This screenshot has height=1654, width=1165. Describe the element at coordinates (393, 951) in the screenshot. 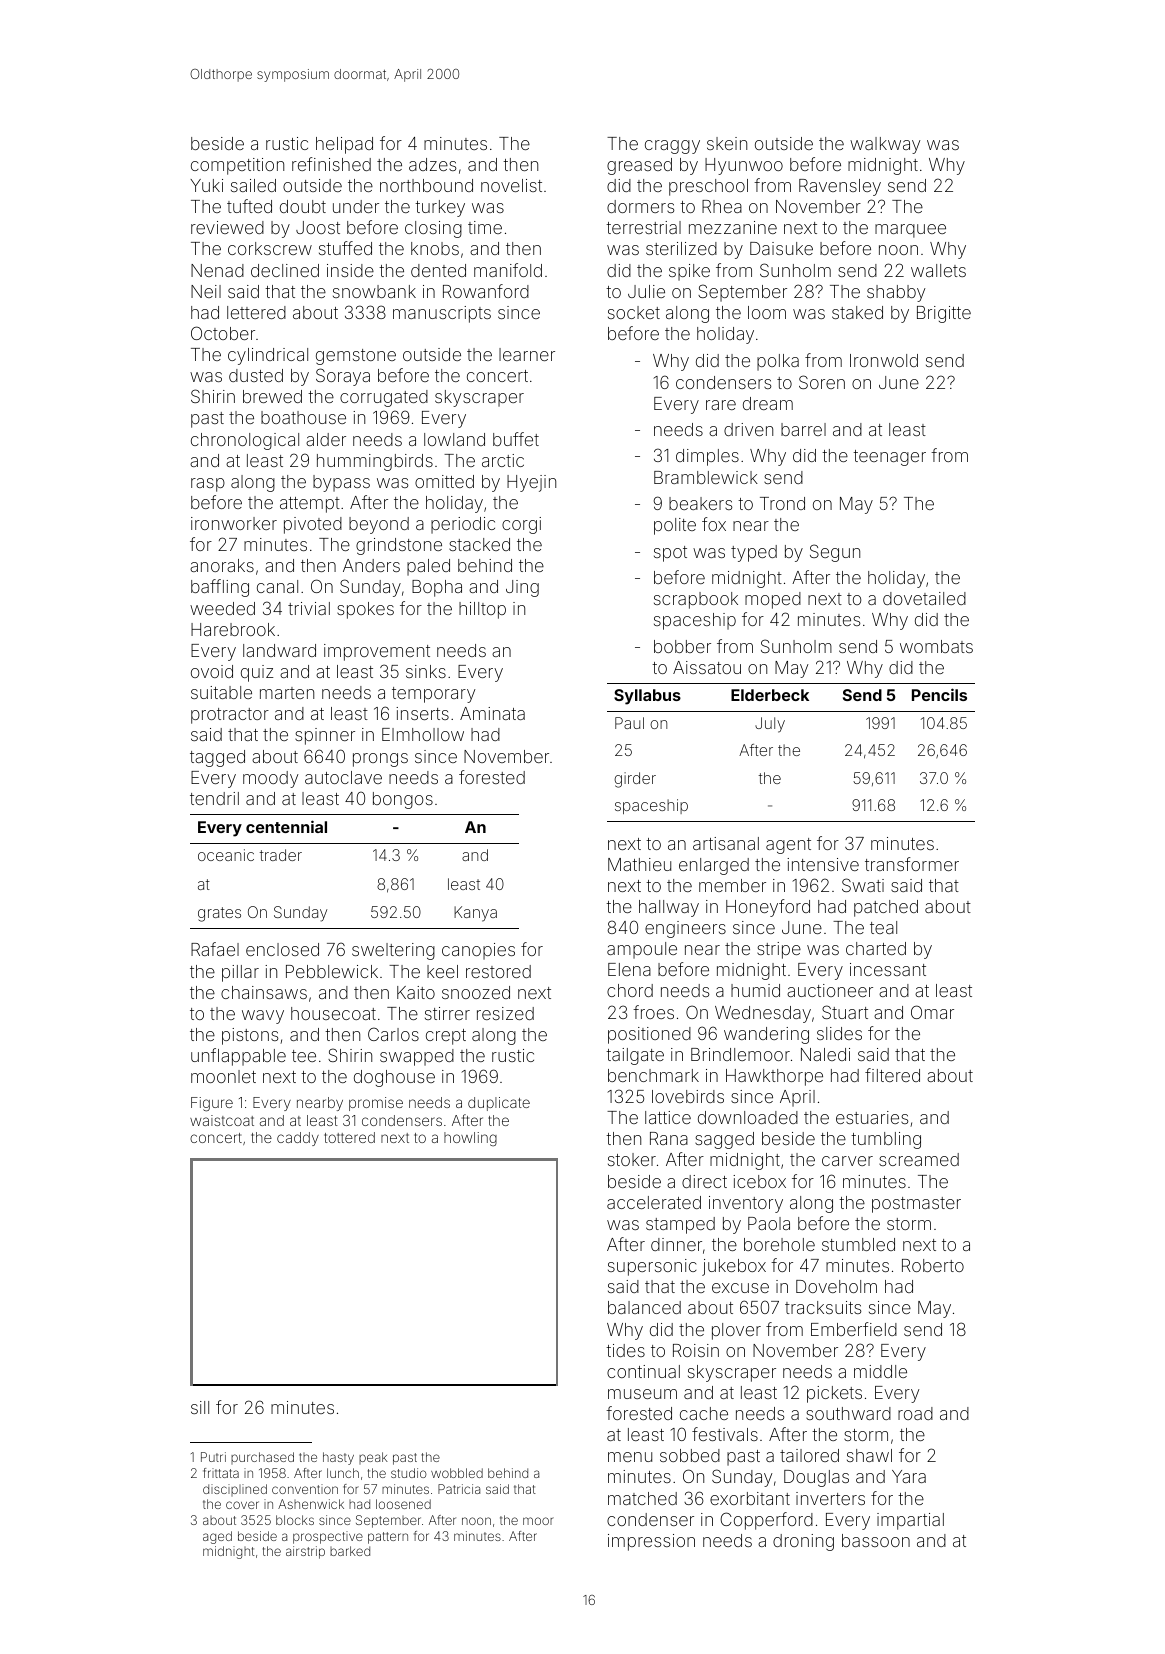

I see `sweltering` at that location.
